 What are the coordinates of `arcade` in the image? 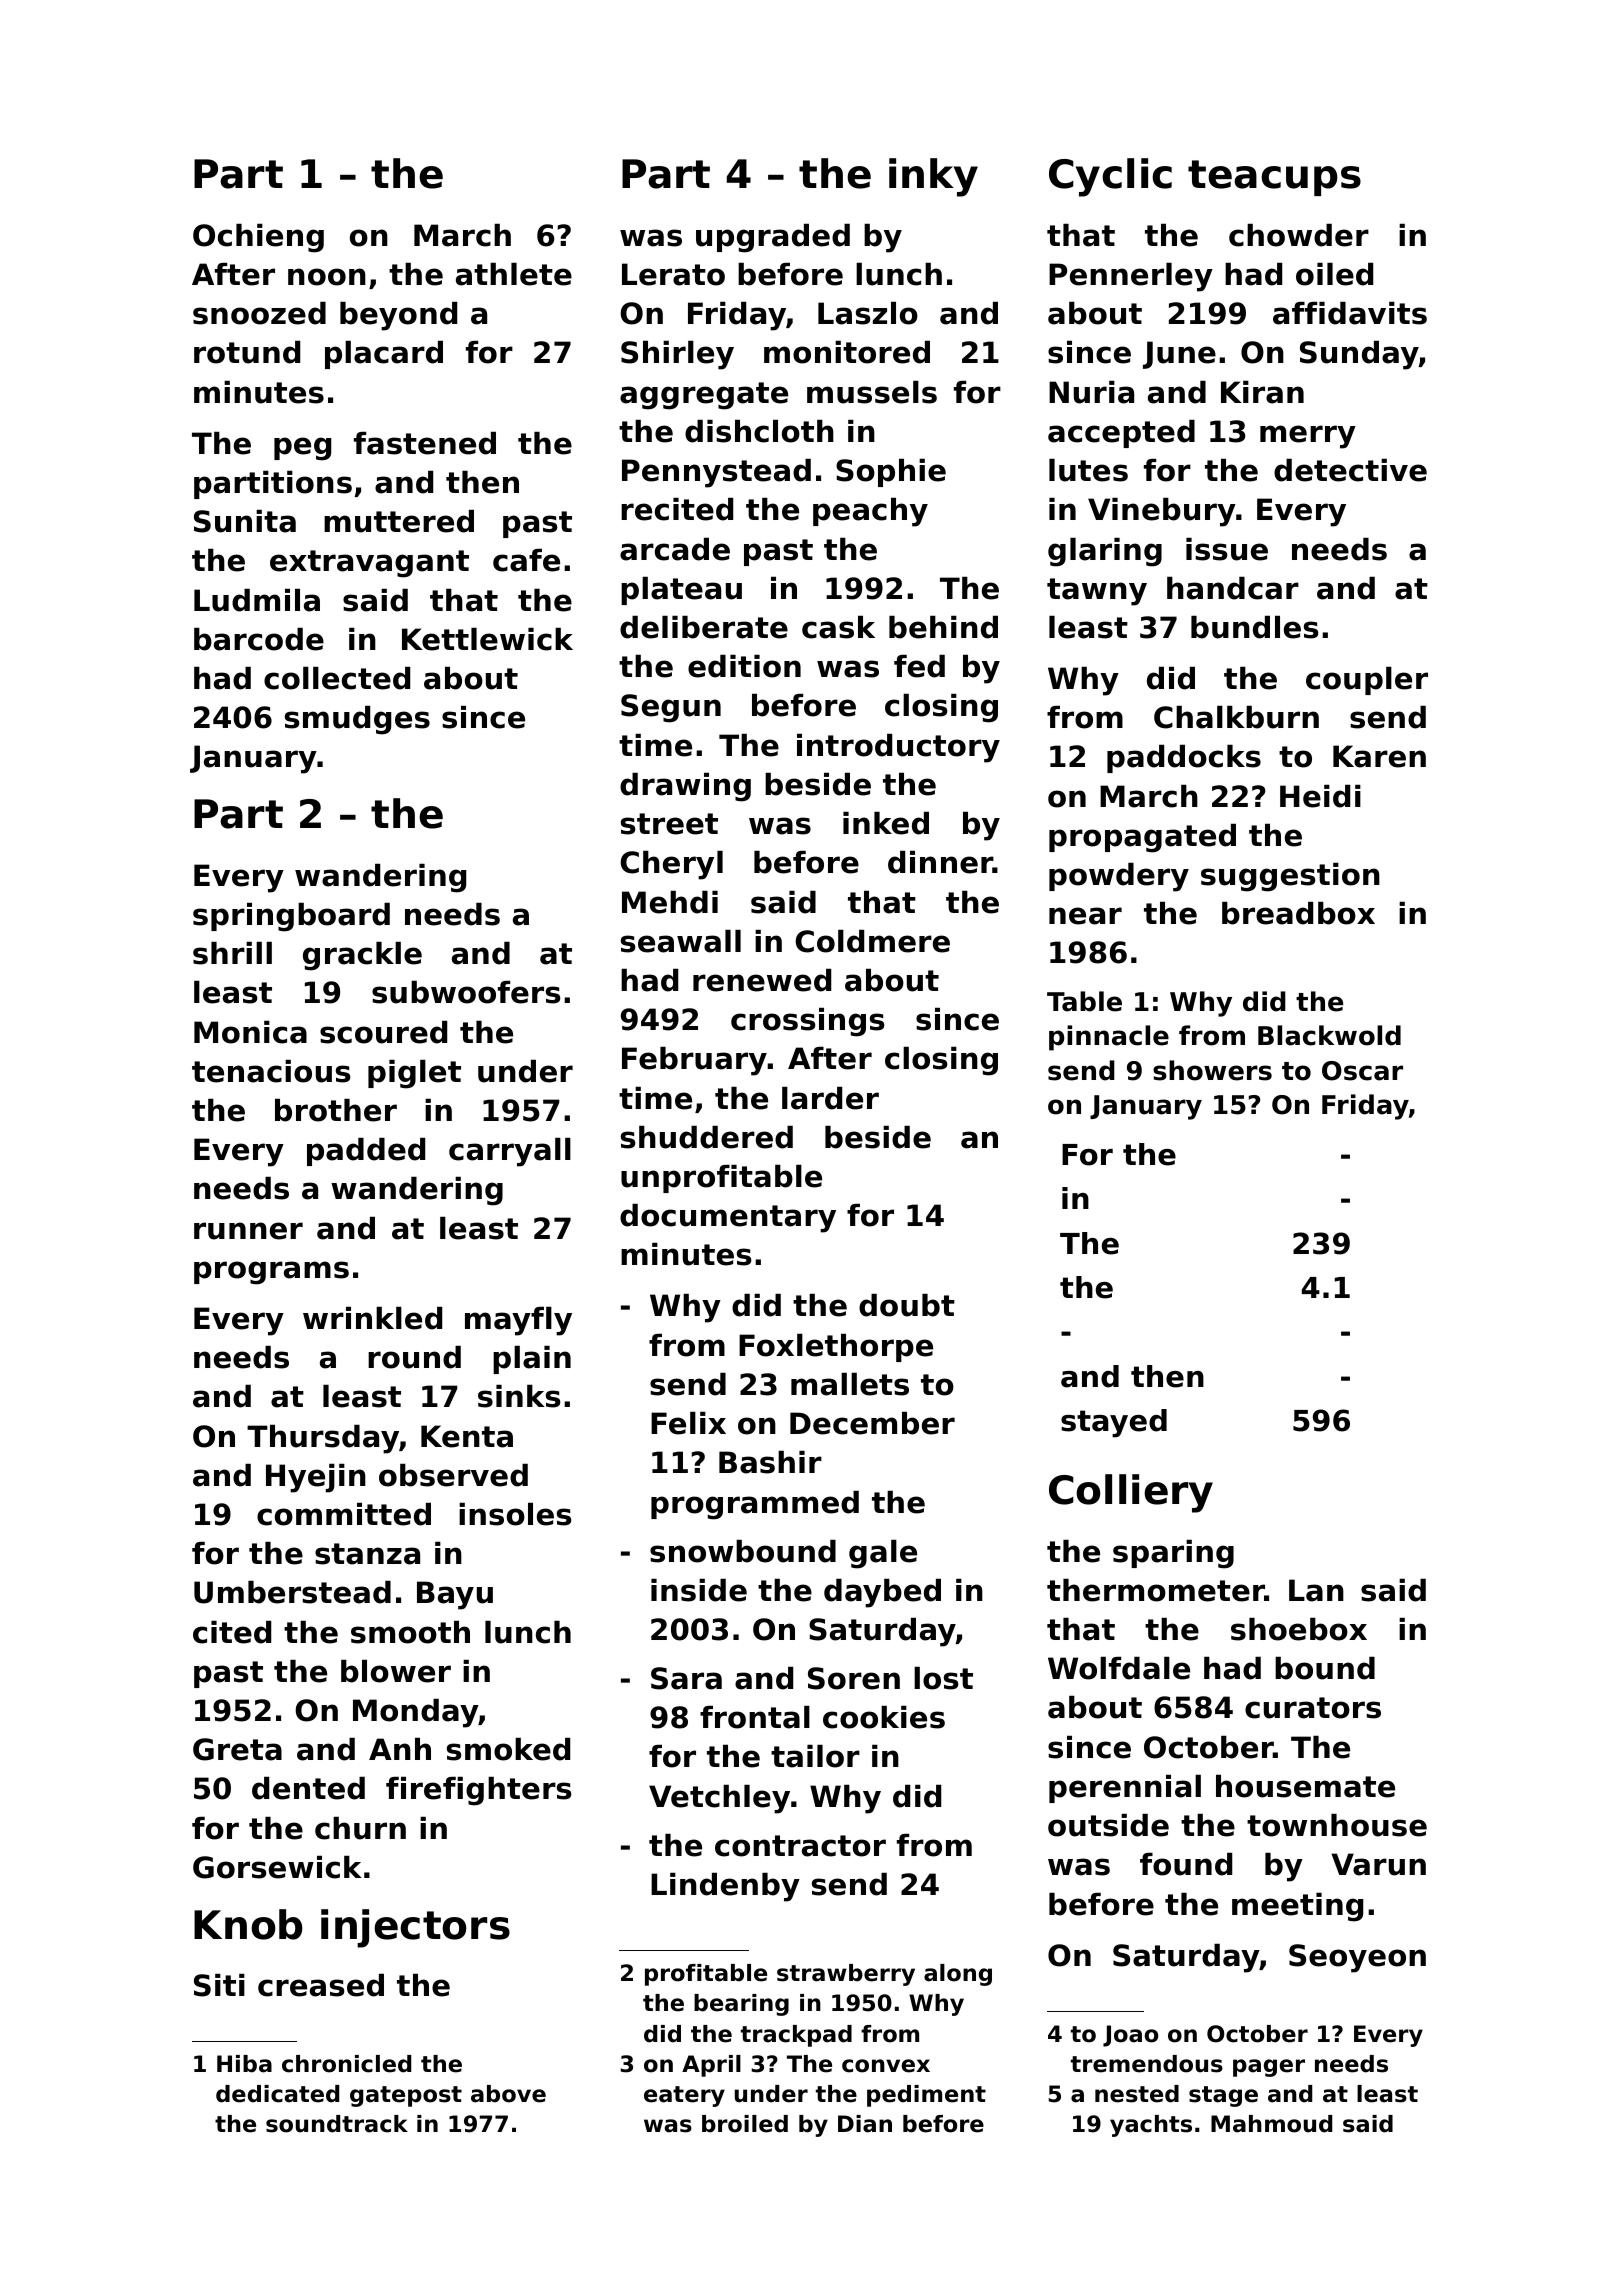 It's located at (675, 549).
